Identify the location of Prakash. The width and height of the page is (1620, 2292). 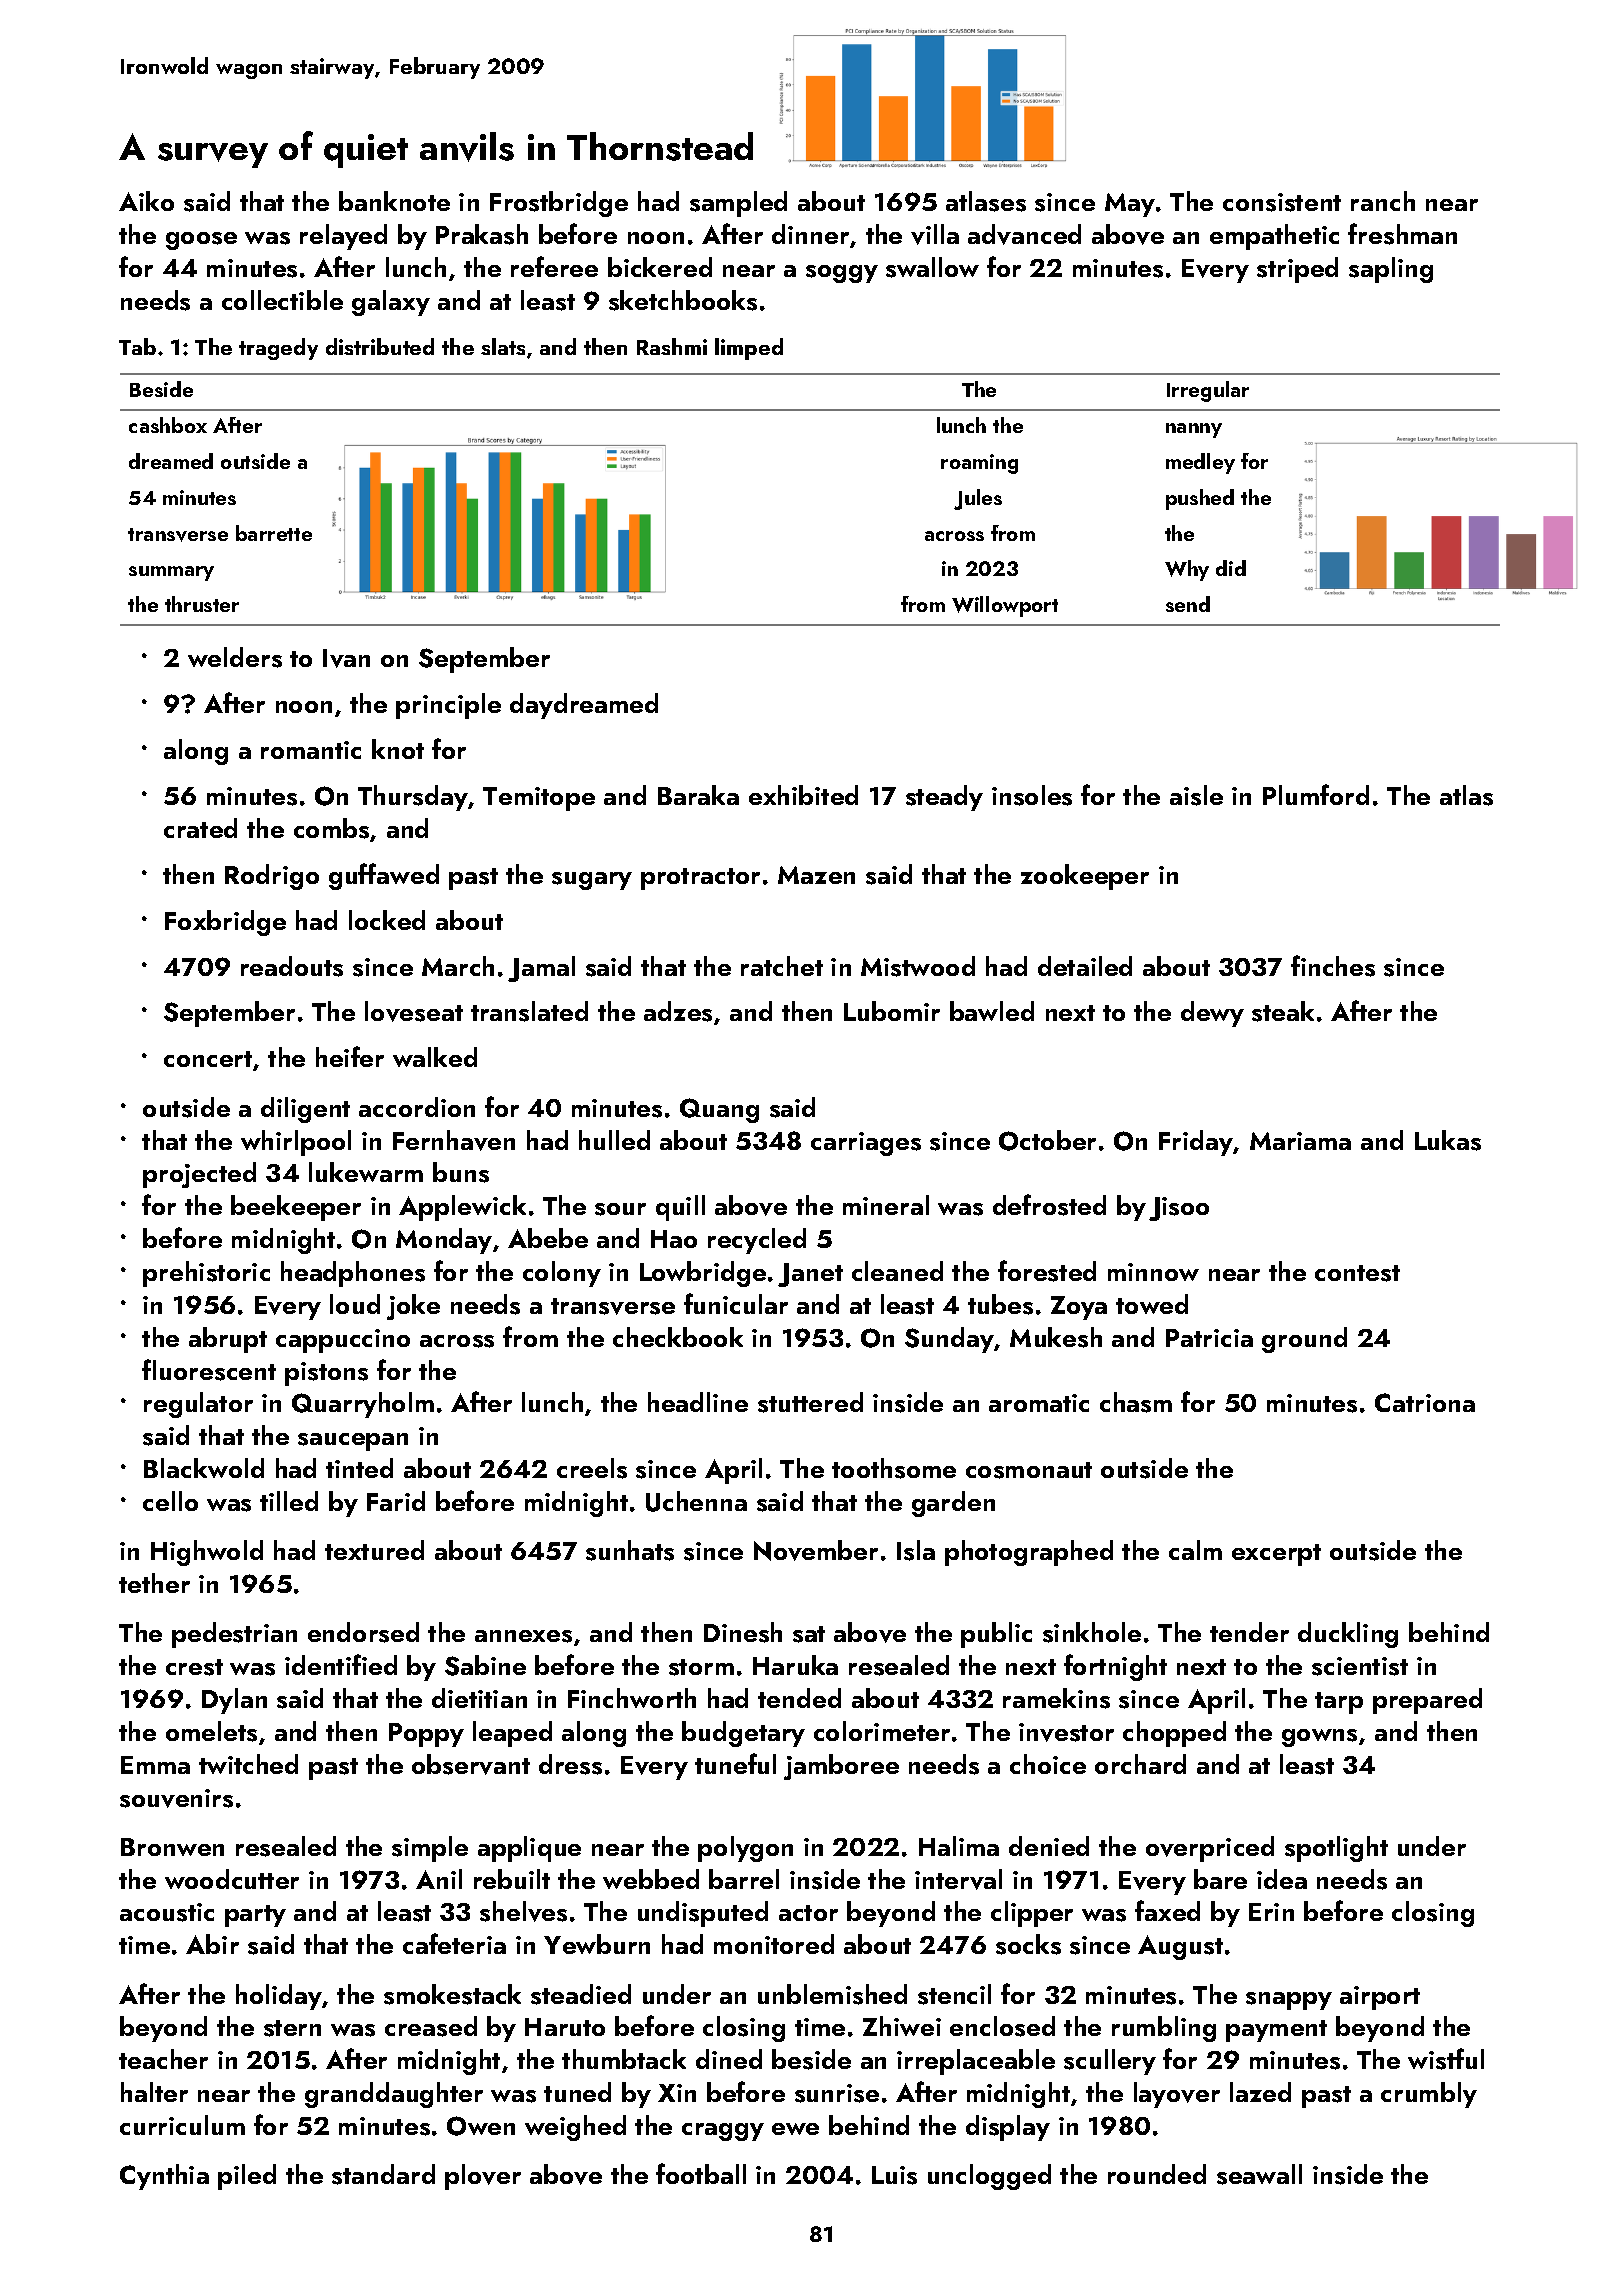
(482, 234).
